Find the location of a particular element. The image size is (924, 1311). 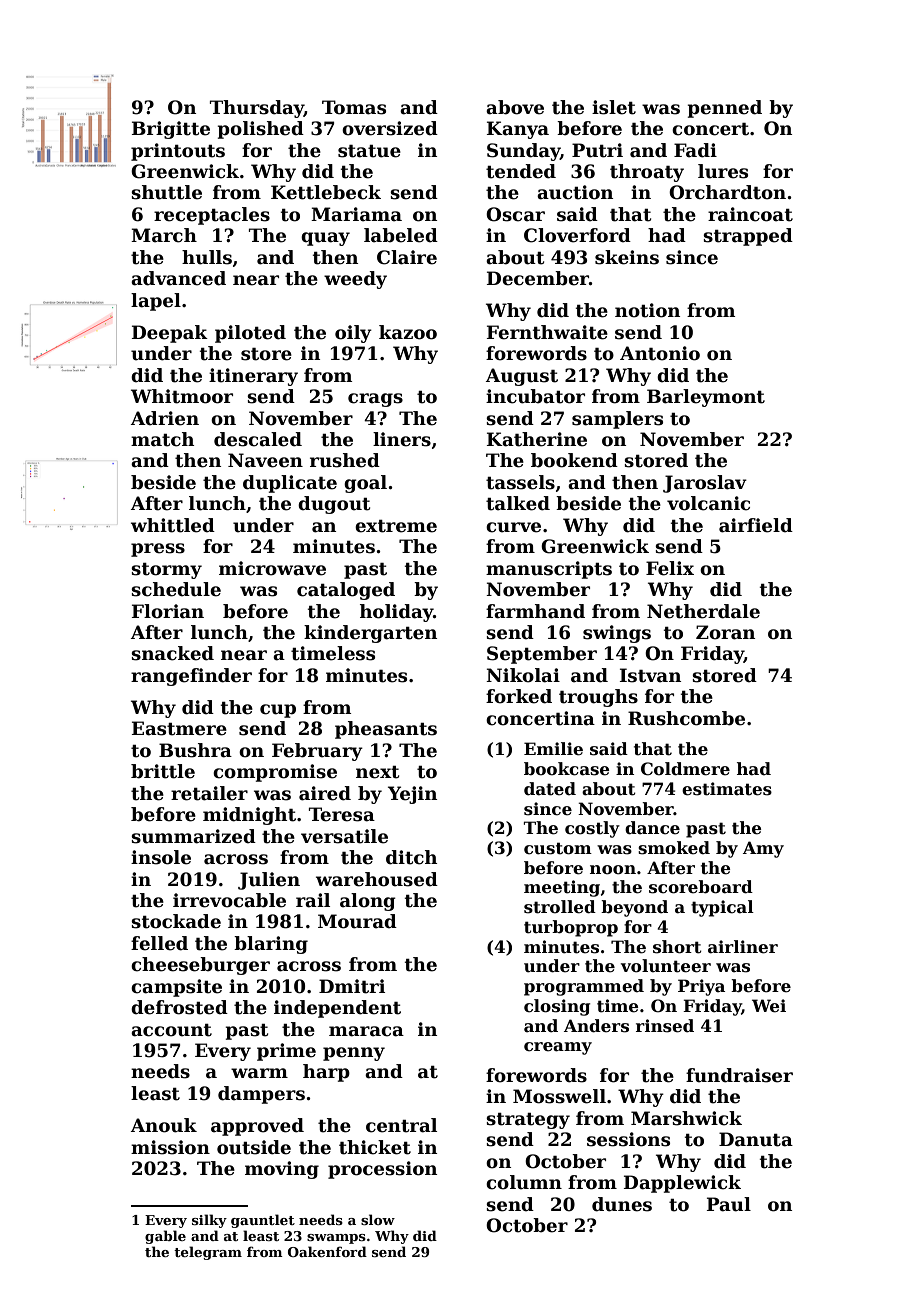

irrevocable is located at coordinates (229, 900).
